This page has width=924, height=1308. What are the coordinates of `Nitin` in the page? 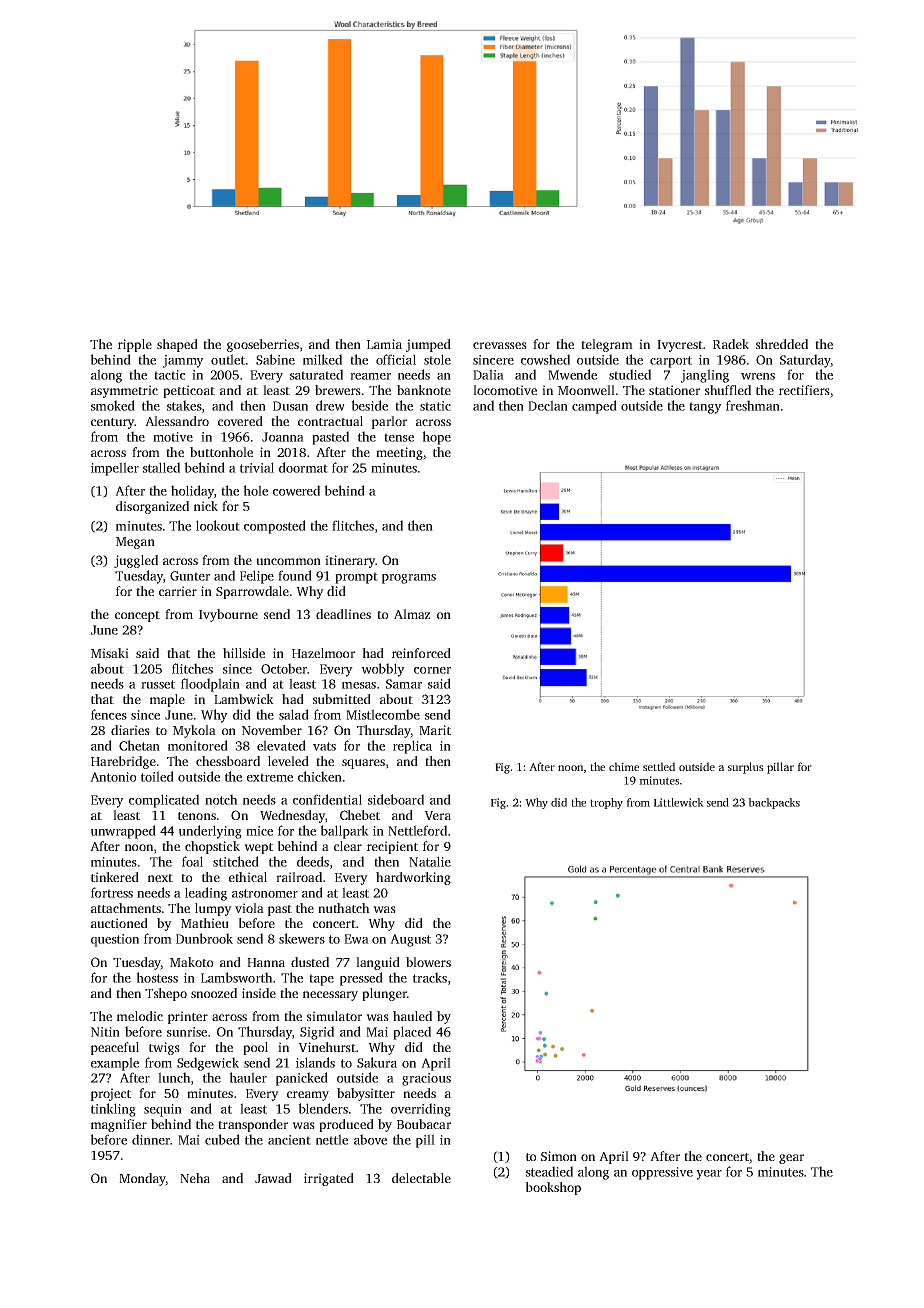 It's located at (105, 1032).
